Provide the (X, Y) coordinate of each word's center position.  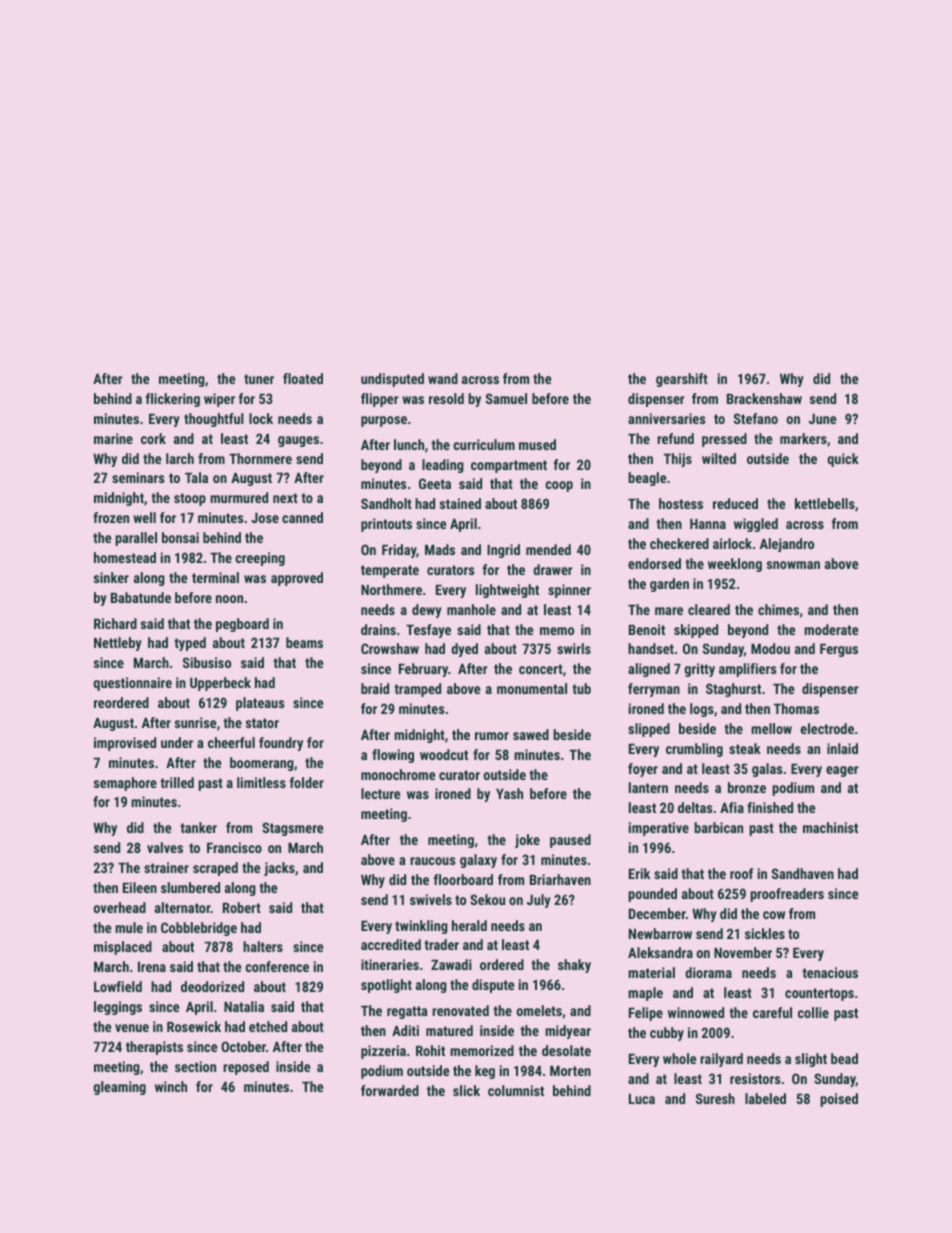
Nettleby (118, 644)
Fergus (839, 650)
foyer (643, 770)
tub (581, 688)
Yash (509, 793)
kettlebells (825, 503)
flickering (173, 400)
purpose (384, 421)
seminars (138, 477)
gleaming (119, 1088)
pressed (724, 440)
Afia (732, 807)
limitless (261, 782)
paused (570, 841)
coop (559, 486)
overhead (120, 907)
